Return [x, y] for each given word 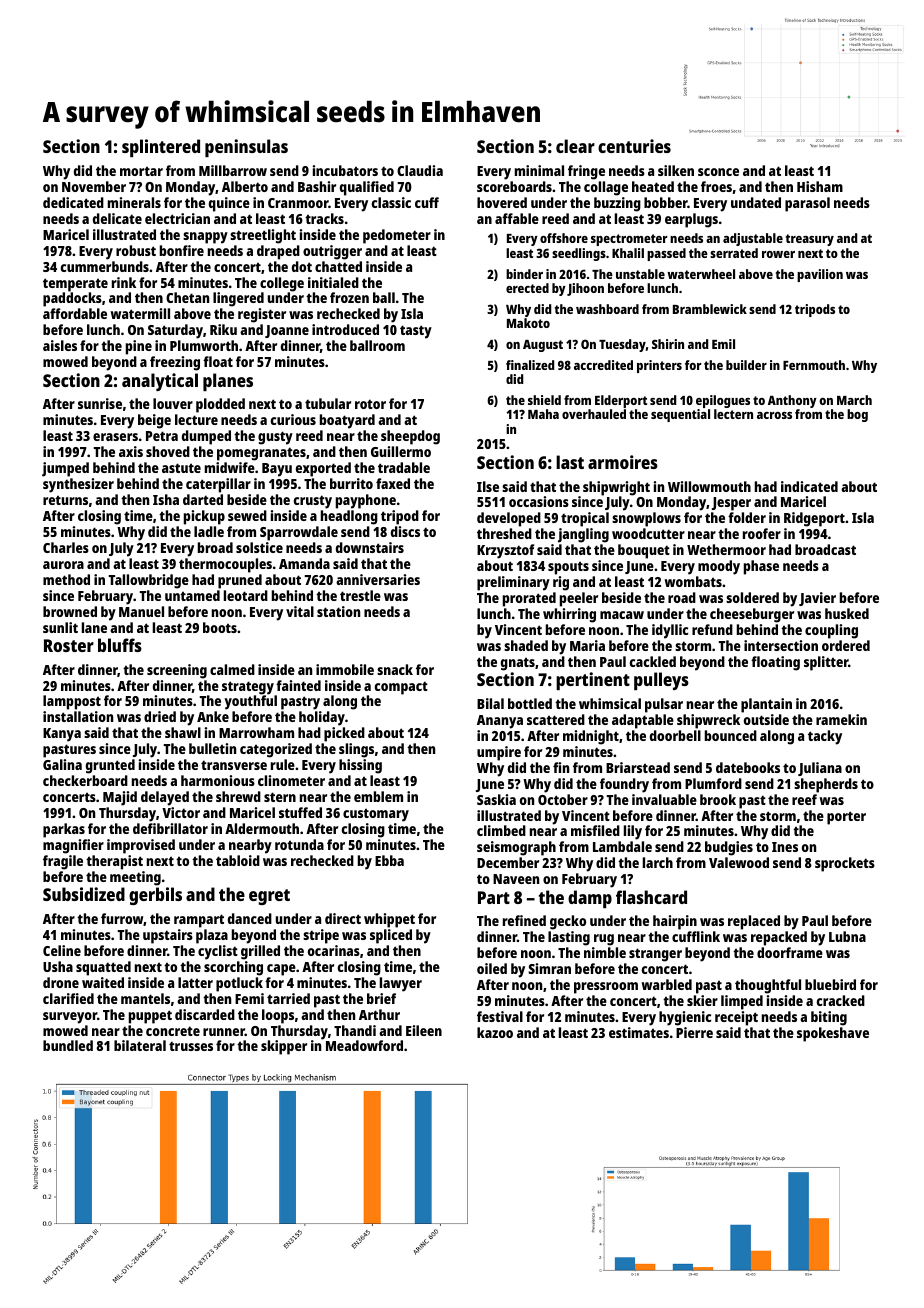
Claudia [420, 170]
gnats [518, 664]
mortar [141, 171]
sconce [718, 172]
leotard [246, 595]
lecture [196, 419]
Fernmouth [814, 365]
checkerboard [85, 780]
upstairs [168, 936]
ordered [846, 645]
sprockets [845, 864]
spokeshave [833, 1034]
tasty [416, 332]
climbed [501, 830]
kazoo [495, 1032]
